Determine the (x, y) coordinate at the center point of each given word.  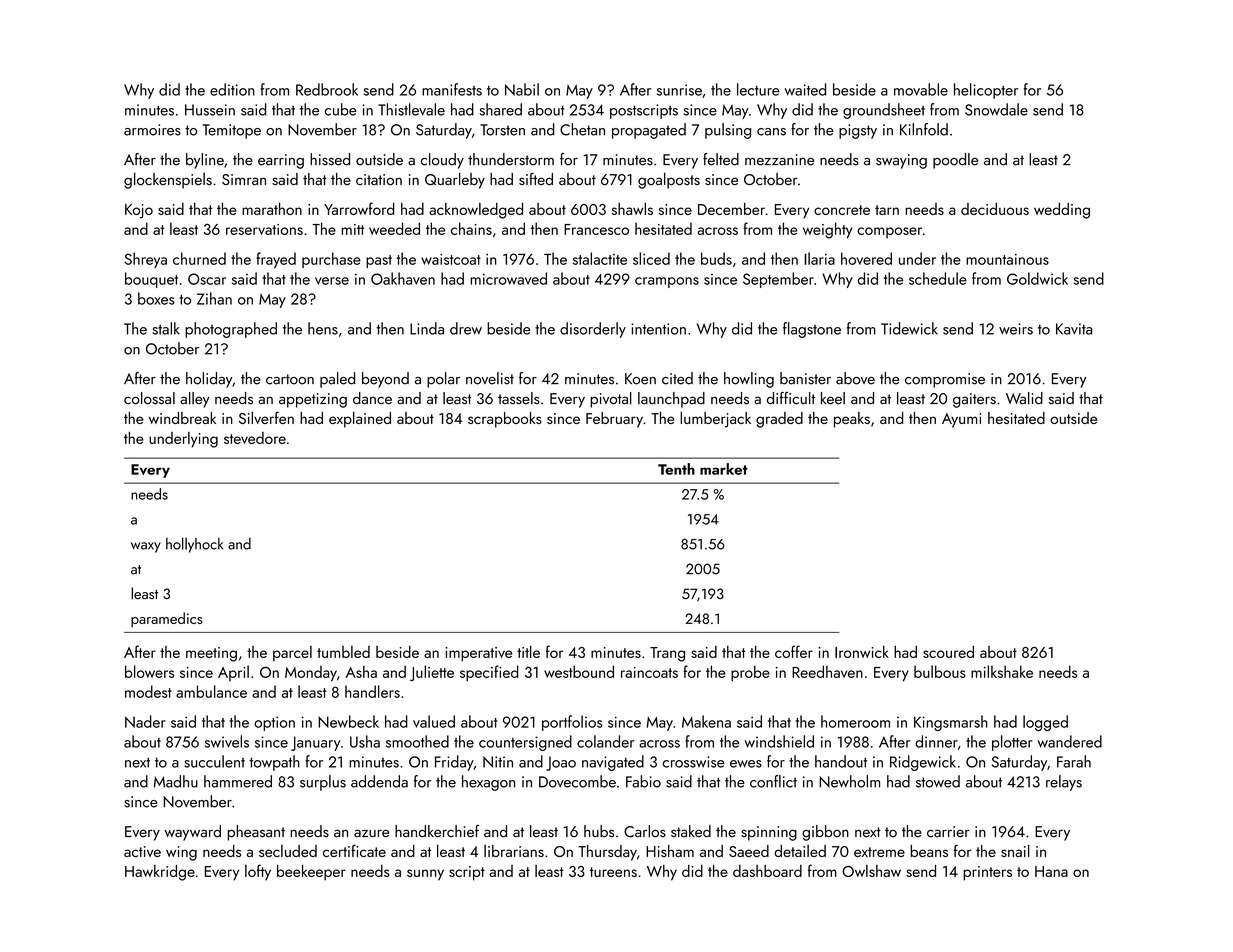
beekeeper (311, 873)
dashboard (767, 871)
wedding (1062, 211)
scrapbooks (505, 420)
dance (372, 398)
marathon (272, 209)
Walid (1024, 398)
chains (471, 228)
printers (987, 873)
